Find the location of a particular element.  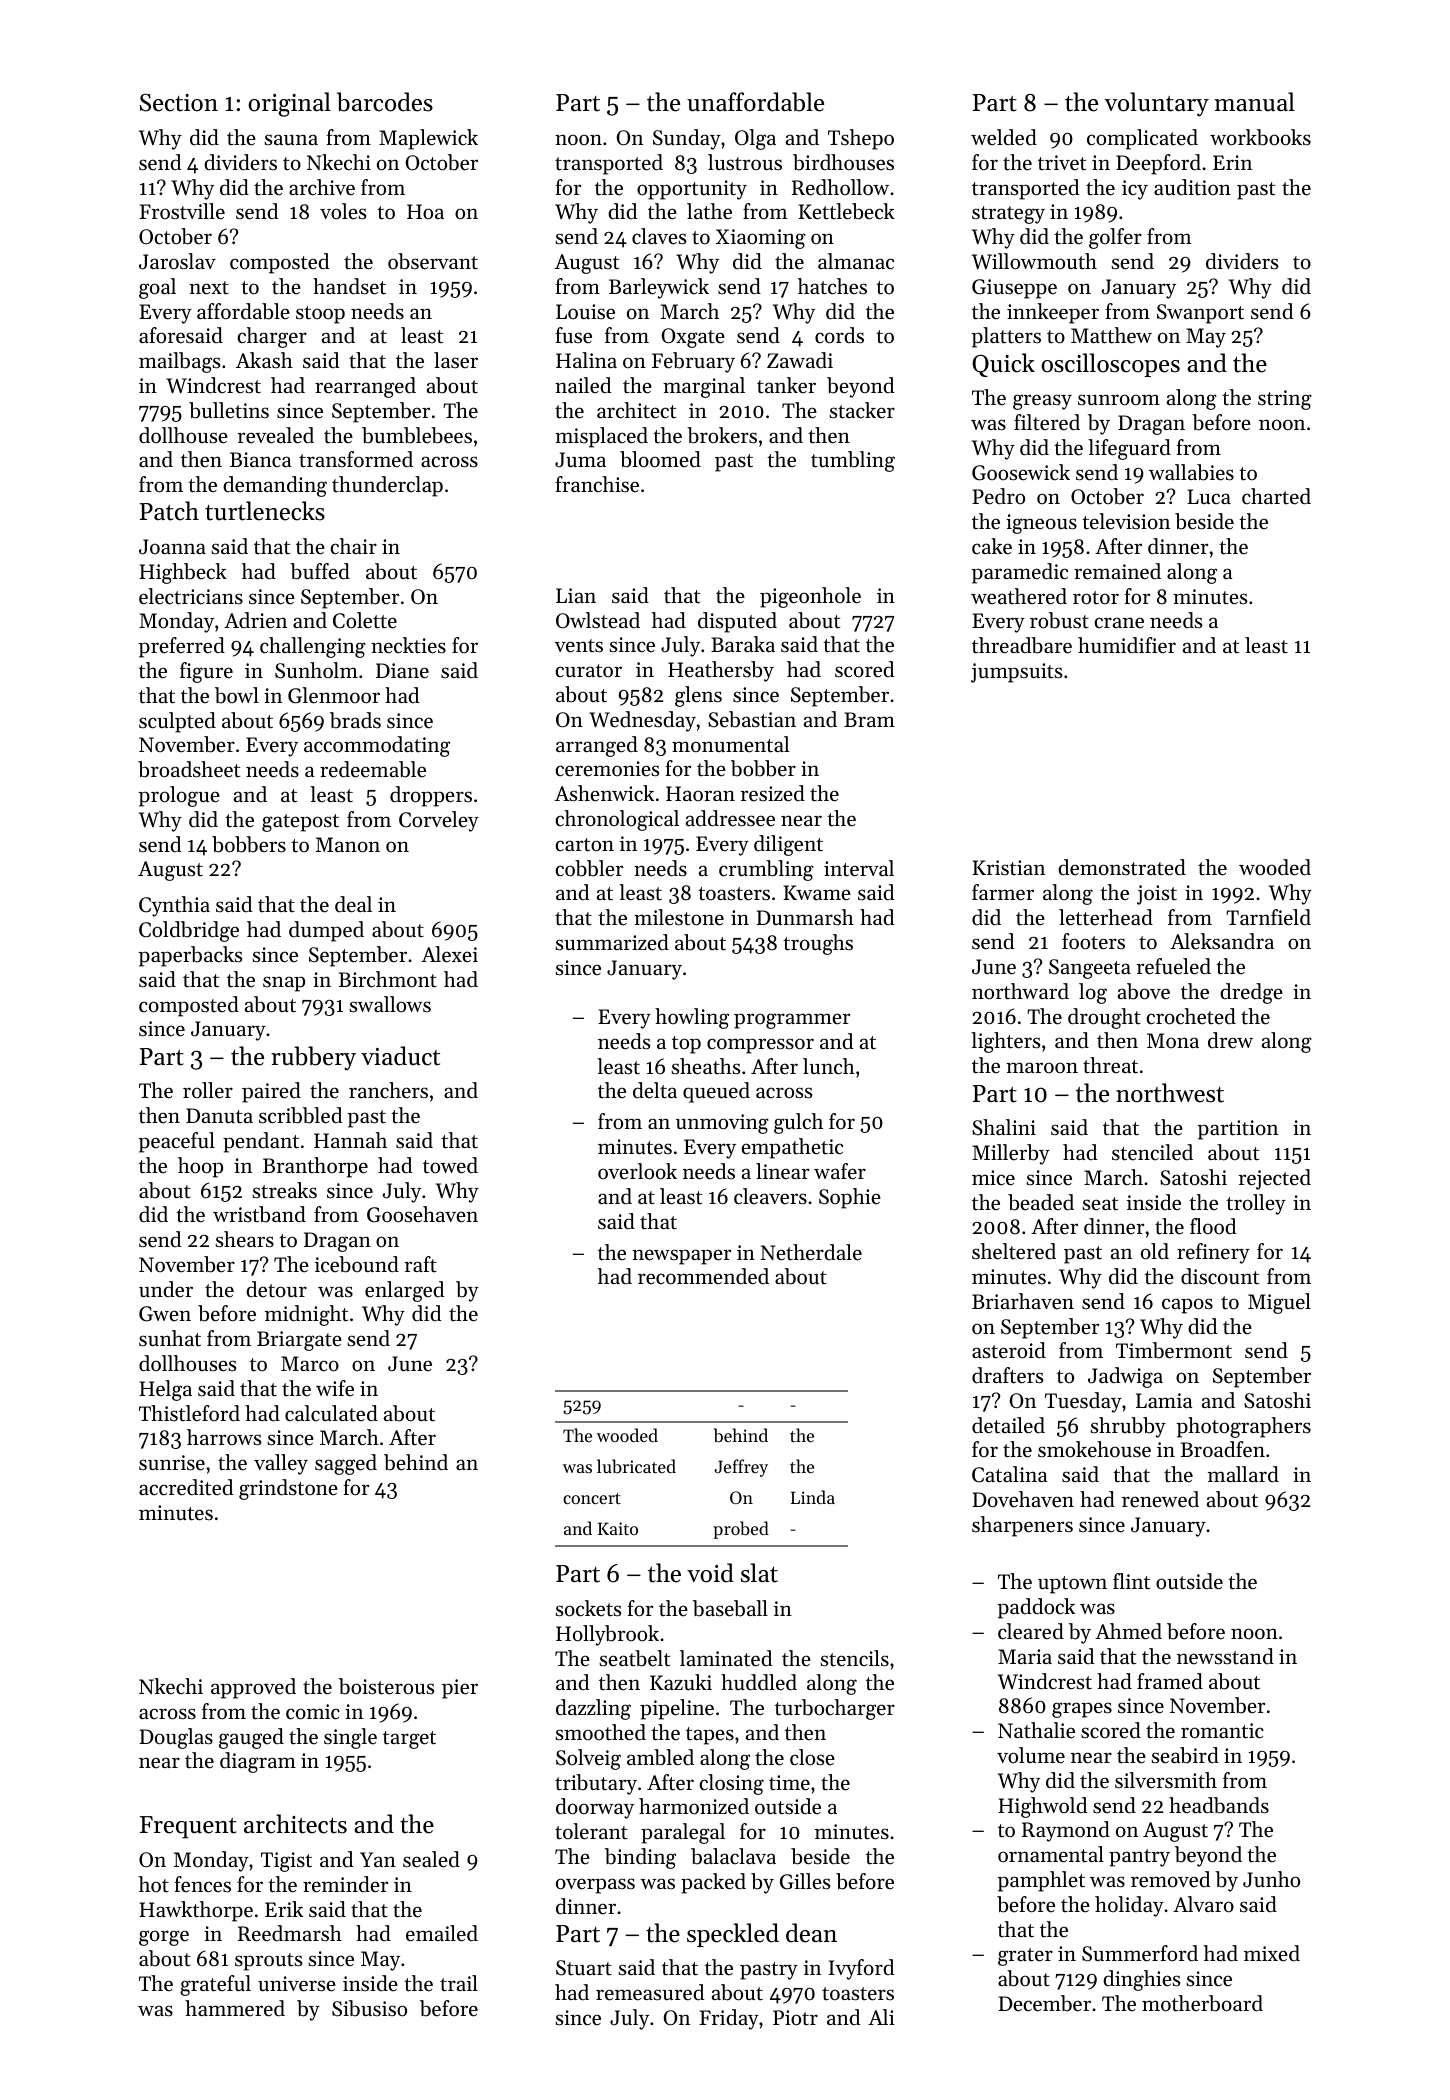

stencils is located at coordinates (854, 1658).
